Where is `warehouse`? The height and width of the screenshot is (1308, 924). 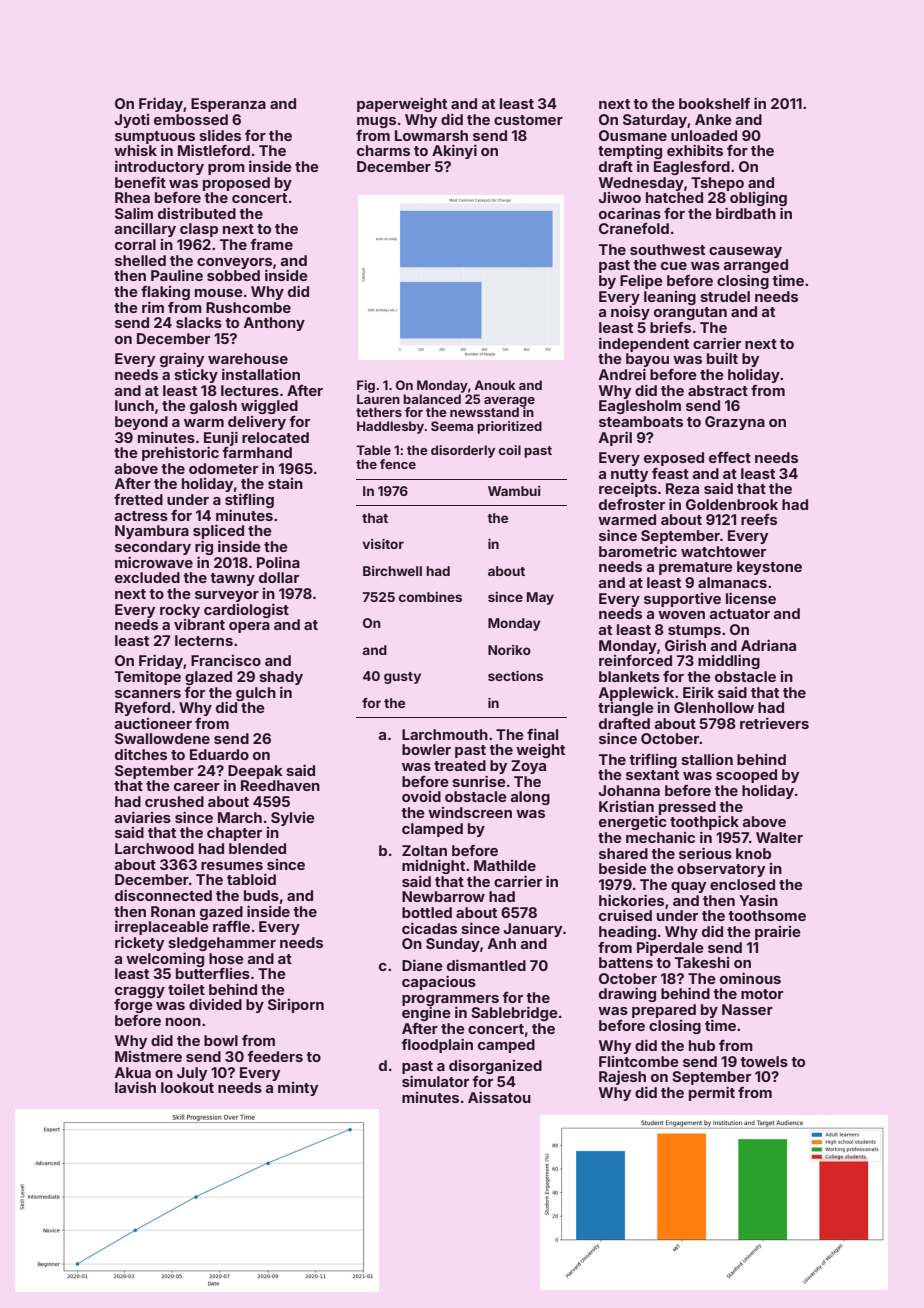
warehouse is located at coordinates (248, 358).
